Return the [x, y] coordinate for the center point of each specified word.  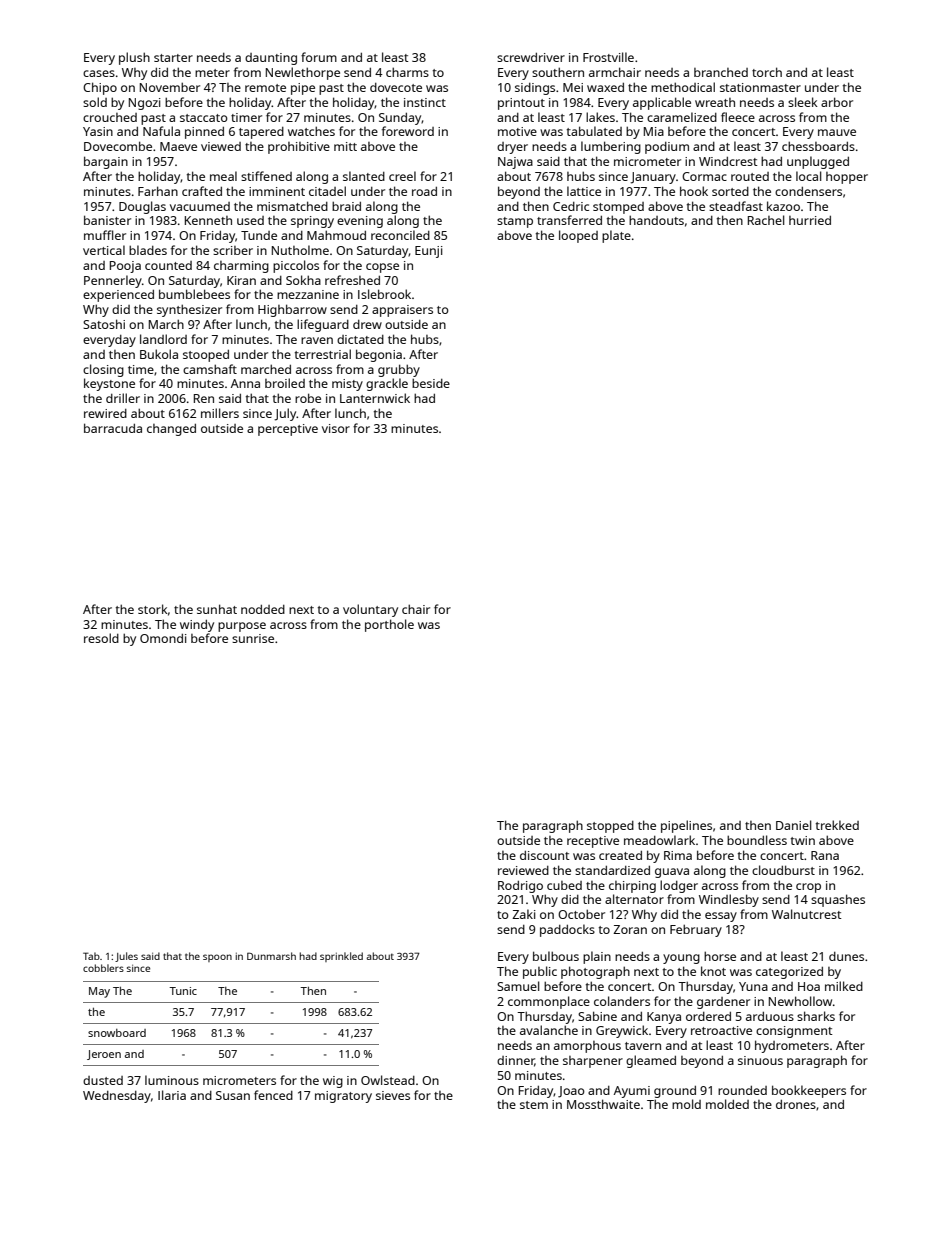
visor [336, 428]
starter [173, 58]
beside [431, 383]
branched [721, 72]
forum [319, 57]
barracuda [113, 428]
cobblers [103, 968]
